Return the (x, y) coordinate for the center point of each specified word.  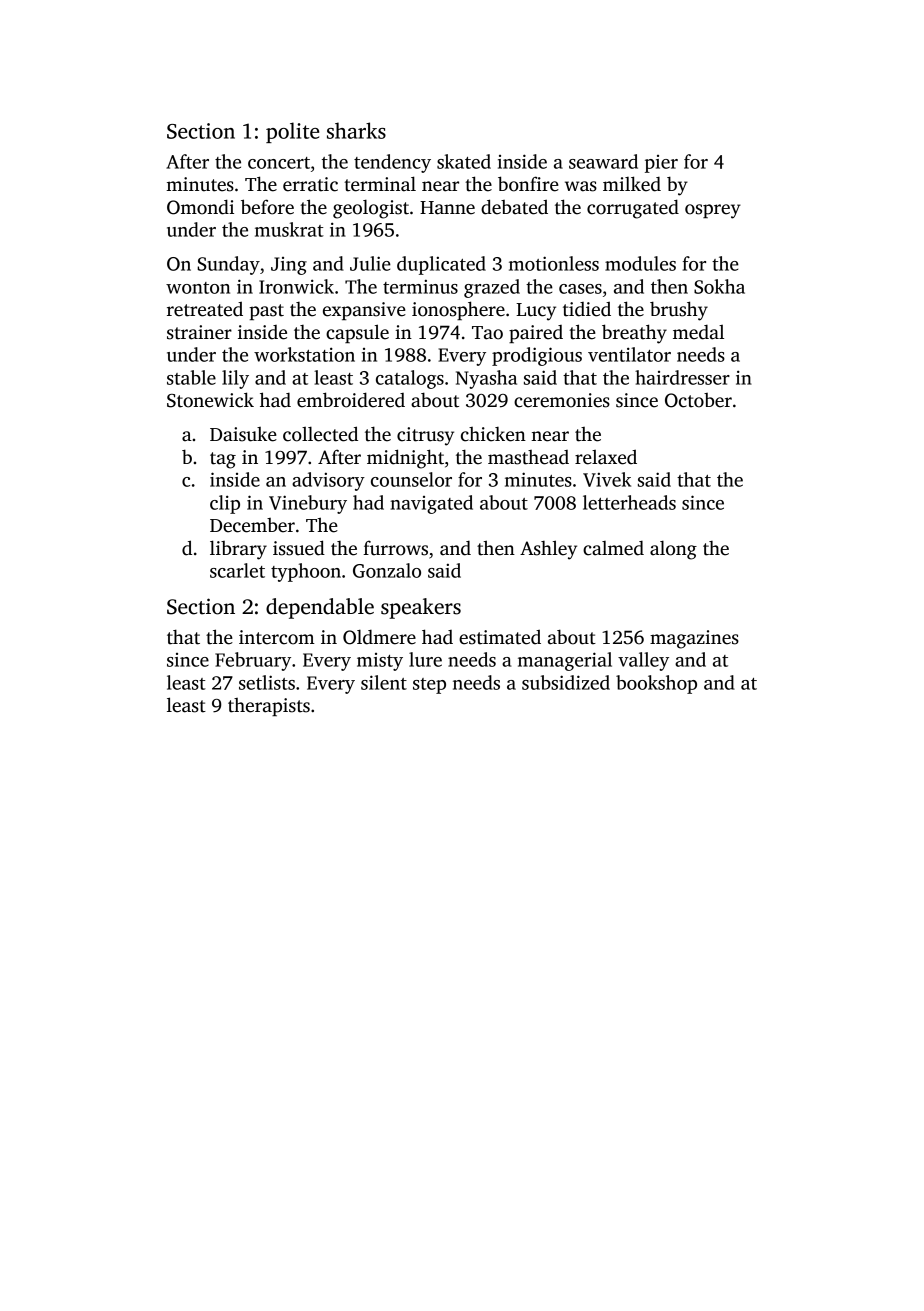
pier (661, 164)
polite (292, 132)
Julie (370, 263)
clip (225, 504)
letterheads (629, 502)
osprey (713, 211)
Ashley (548, 550)
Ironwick (296, 286)
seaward (603, 161)
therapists (269, 707)
